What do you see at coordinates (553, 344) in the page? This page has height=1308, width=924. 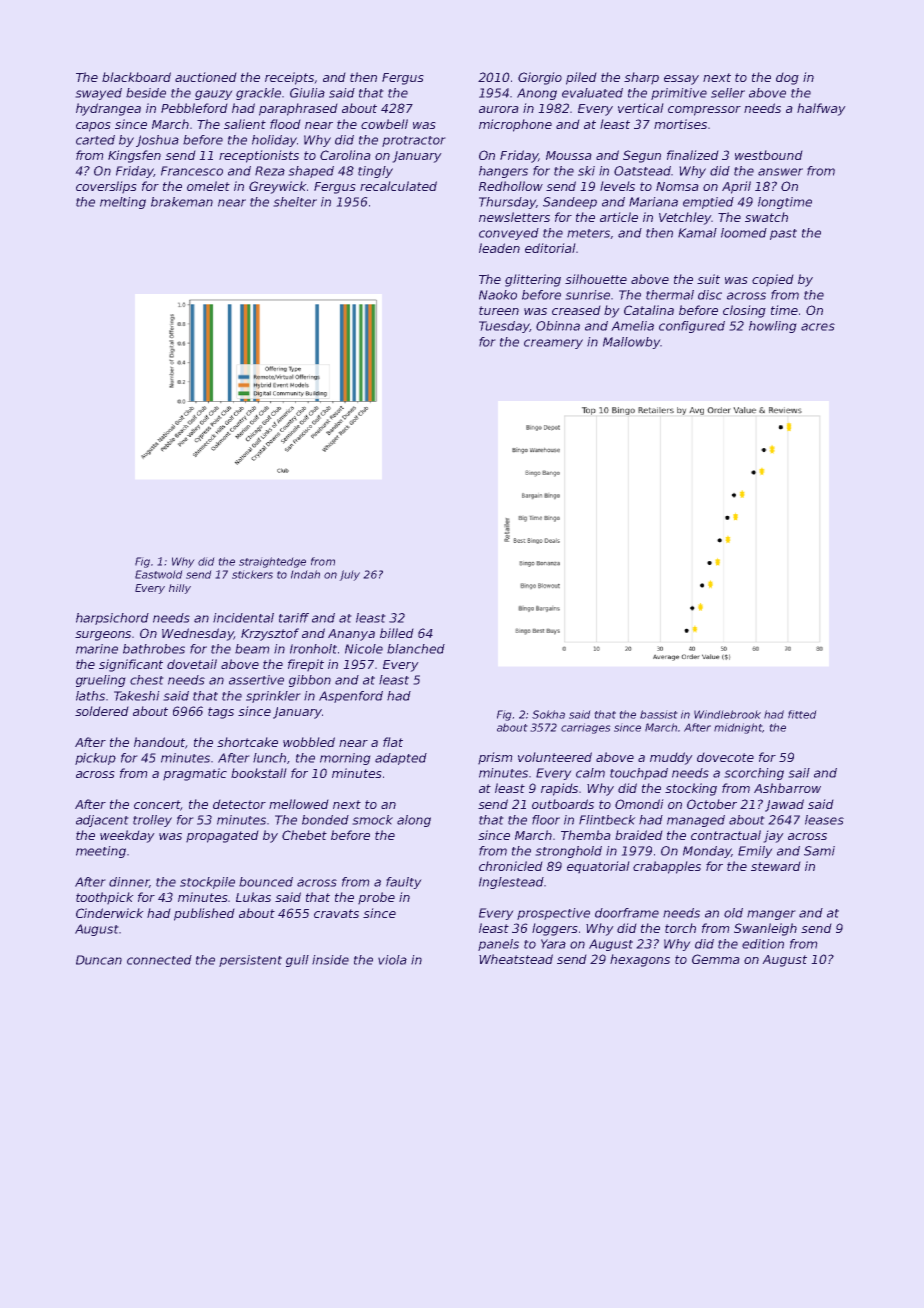 I see `creamery` at bounding box center [553, 344].
